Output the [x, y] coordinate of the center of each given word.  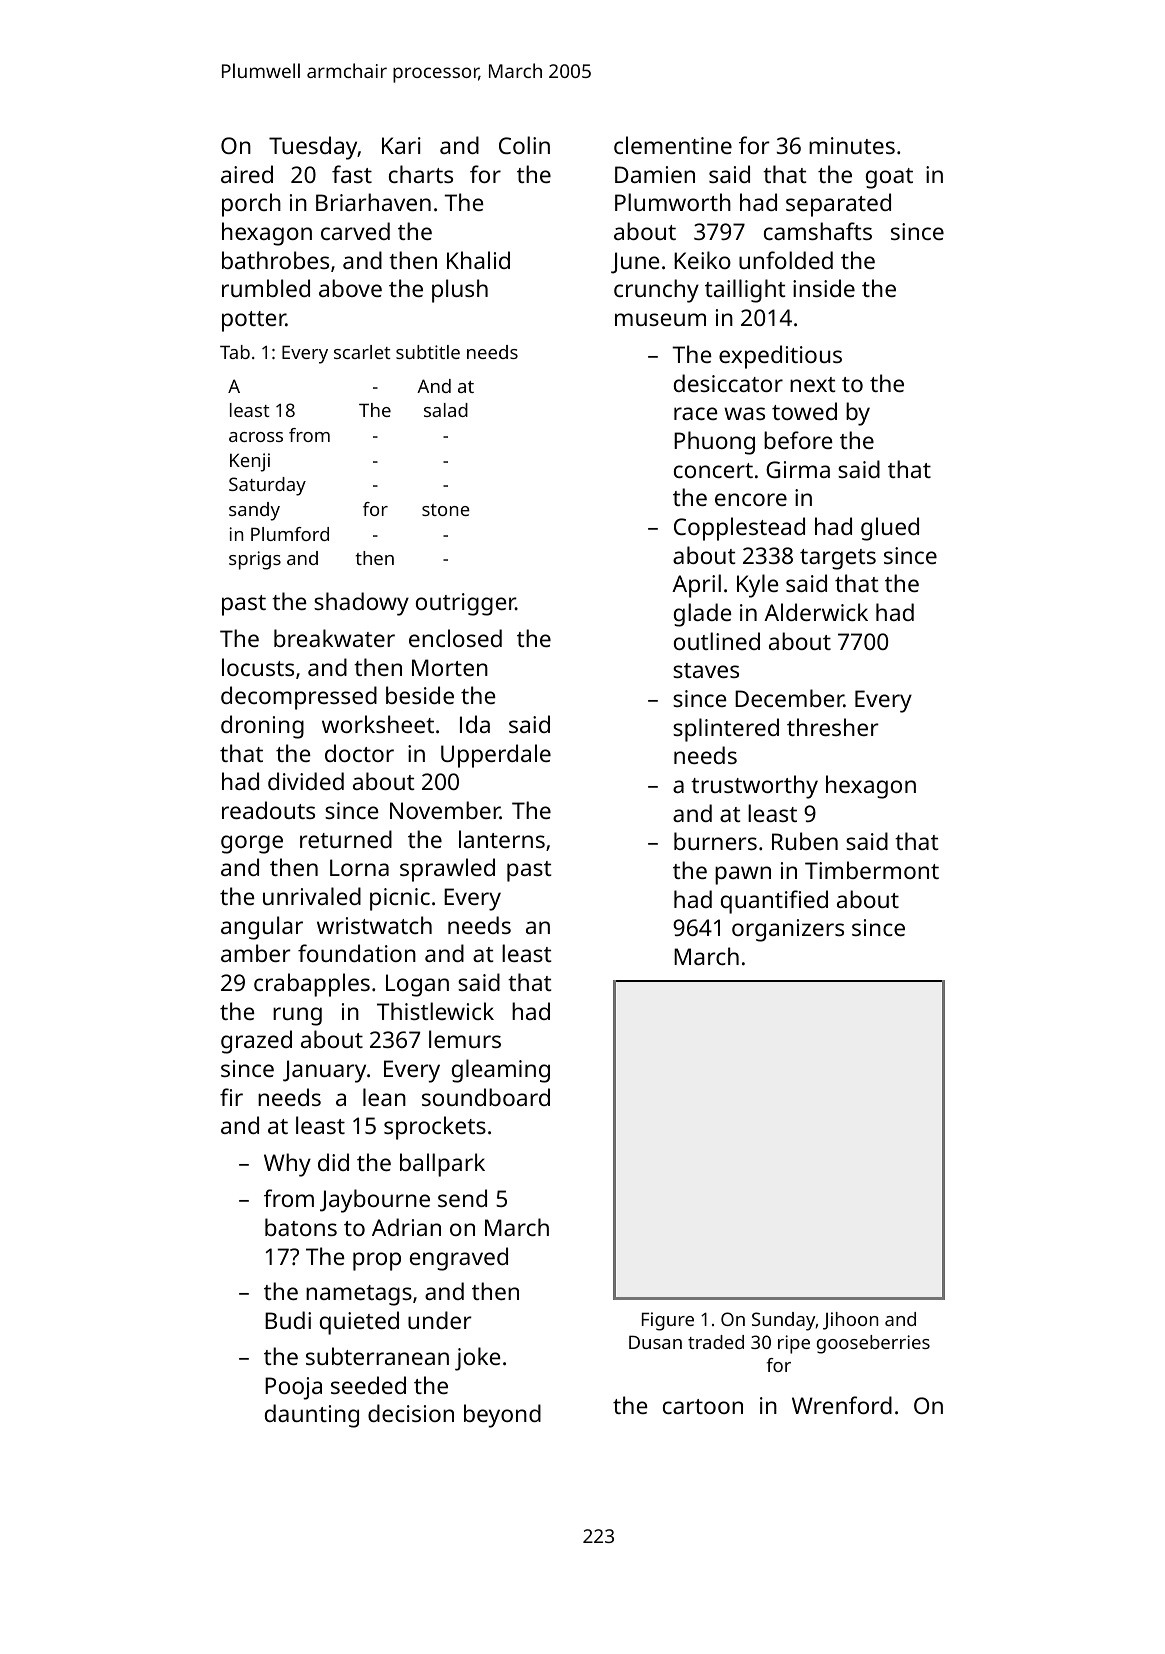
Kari [401, 145]
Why [287, 1165]
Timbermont [872, 870]
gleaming [501, 1071]
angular [262, 928]
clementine [673, 145]
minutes [852, 145]
